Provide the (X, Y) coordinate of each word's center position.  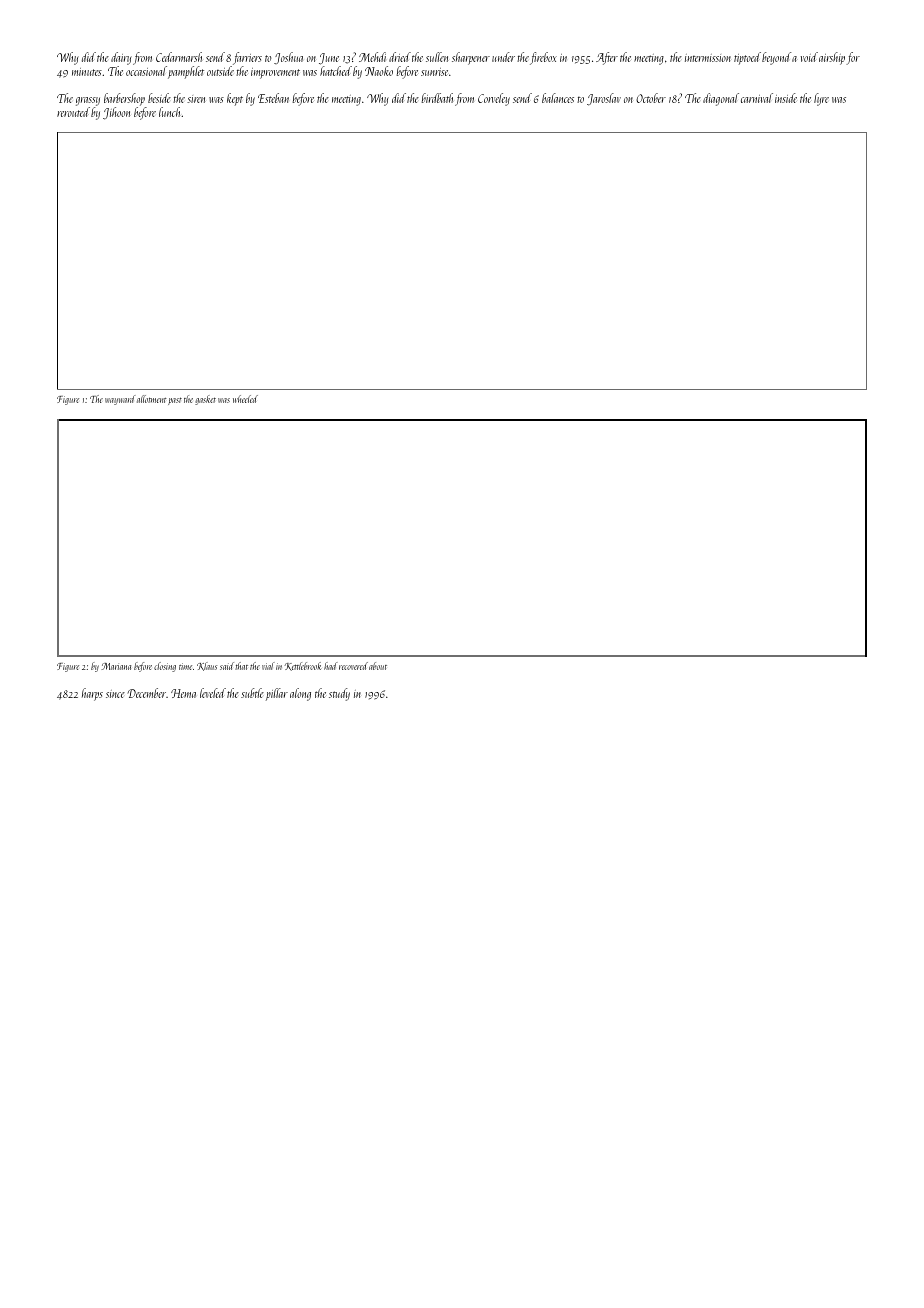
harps (92, 694)
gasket (205, 400)
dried (400, 57)
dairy (121, 58)
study (339, 694)
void (809, 57)
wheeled (245, 399)
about (378, 666)
